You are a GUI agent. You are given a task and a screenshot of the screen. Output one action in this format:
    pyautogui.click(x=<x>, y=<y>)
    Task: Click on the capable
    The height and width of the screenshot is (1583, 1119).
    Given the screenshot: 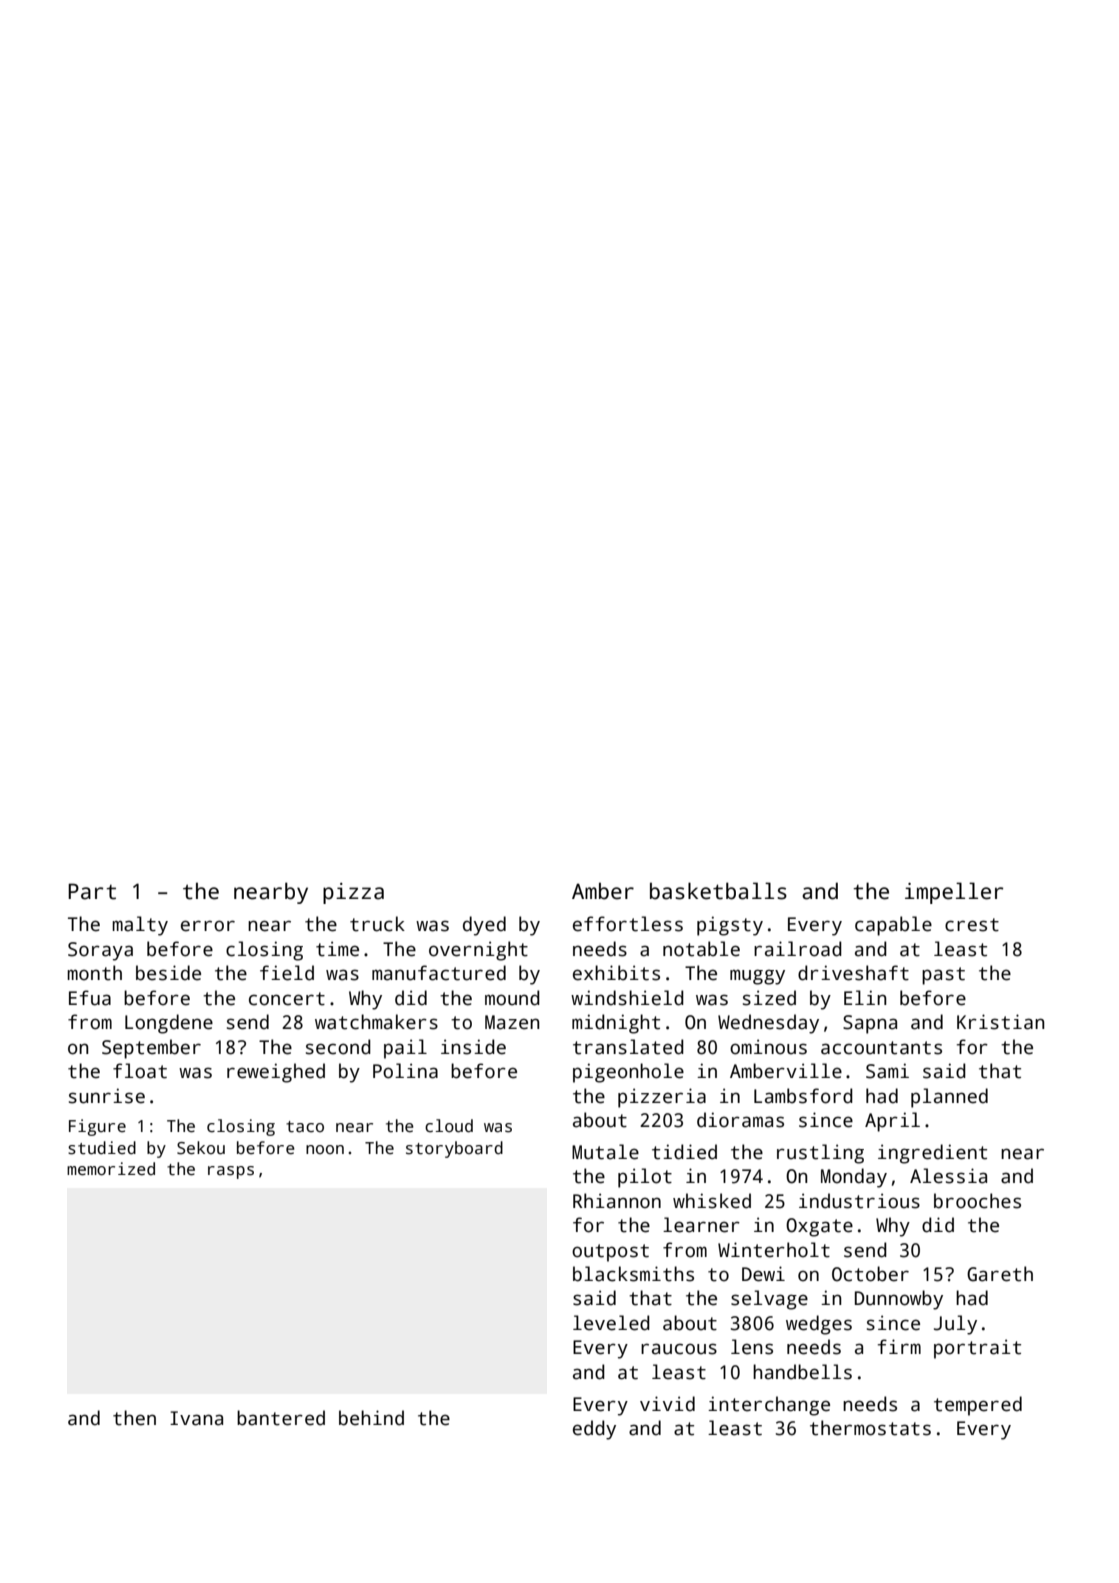 What is the action you would take?
    pyautogui.click(x=893, y=926)
